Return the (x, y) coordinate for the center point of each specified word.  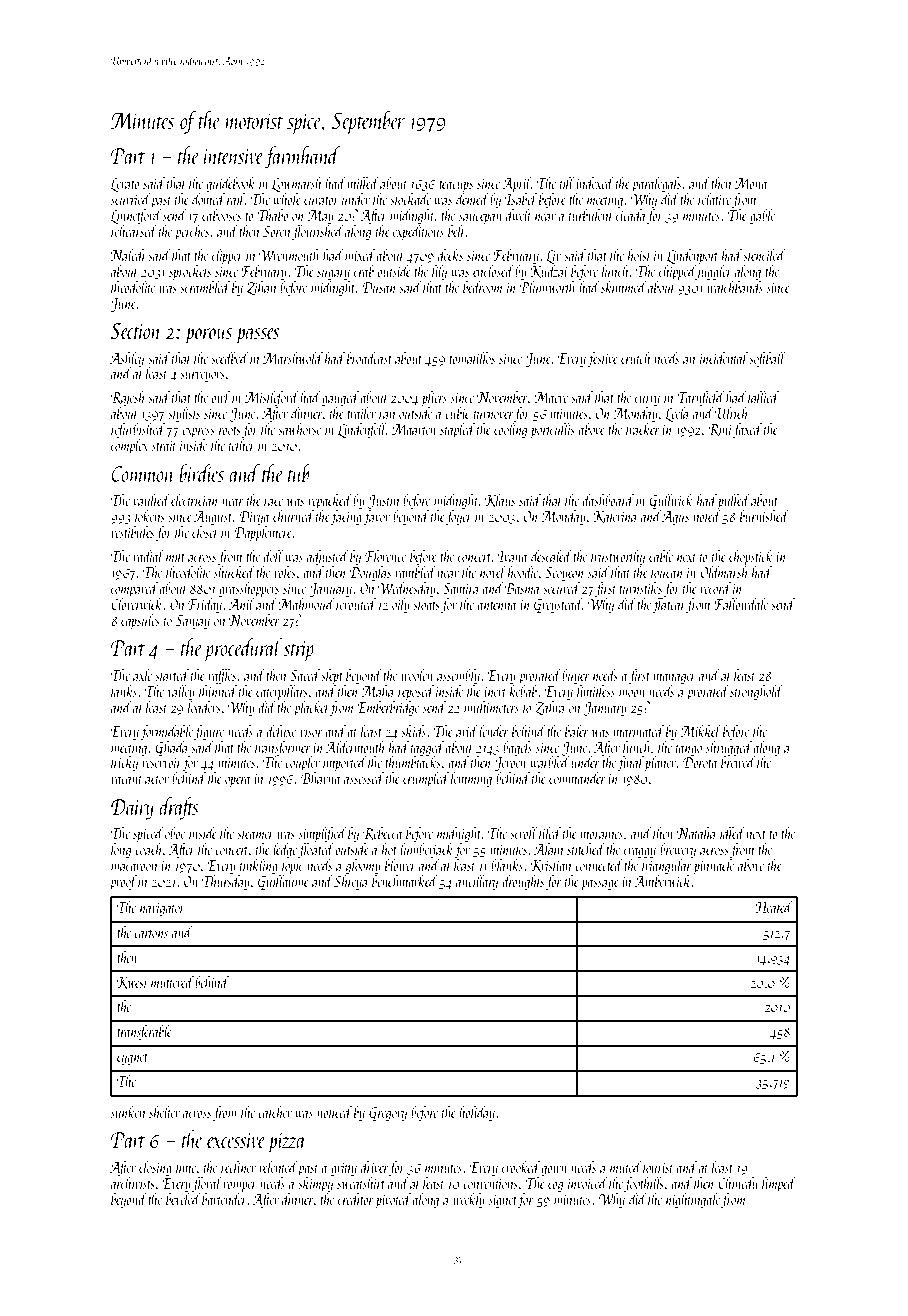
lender (494, 731)
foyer (459, 517)
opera (237, 781)
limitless (596, 691)
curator (321, 201)
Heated (774, 907)
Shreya (351, 882)
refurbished (138, 430)
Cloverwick (137, 604)
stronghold (756, 692)
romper (240, 1186)
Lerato (125, 185)
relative (714, 199)
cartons (151, 934)
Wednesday (407, 589)
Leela (677, 414)
